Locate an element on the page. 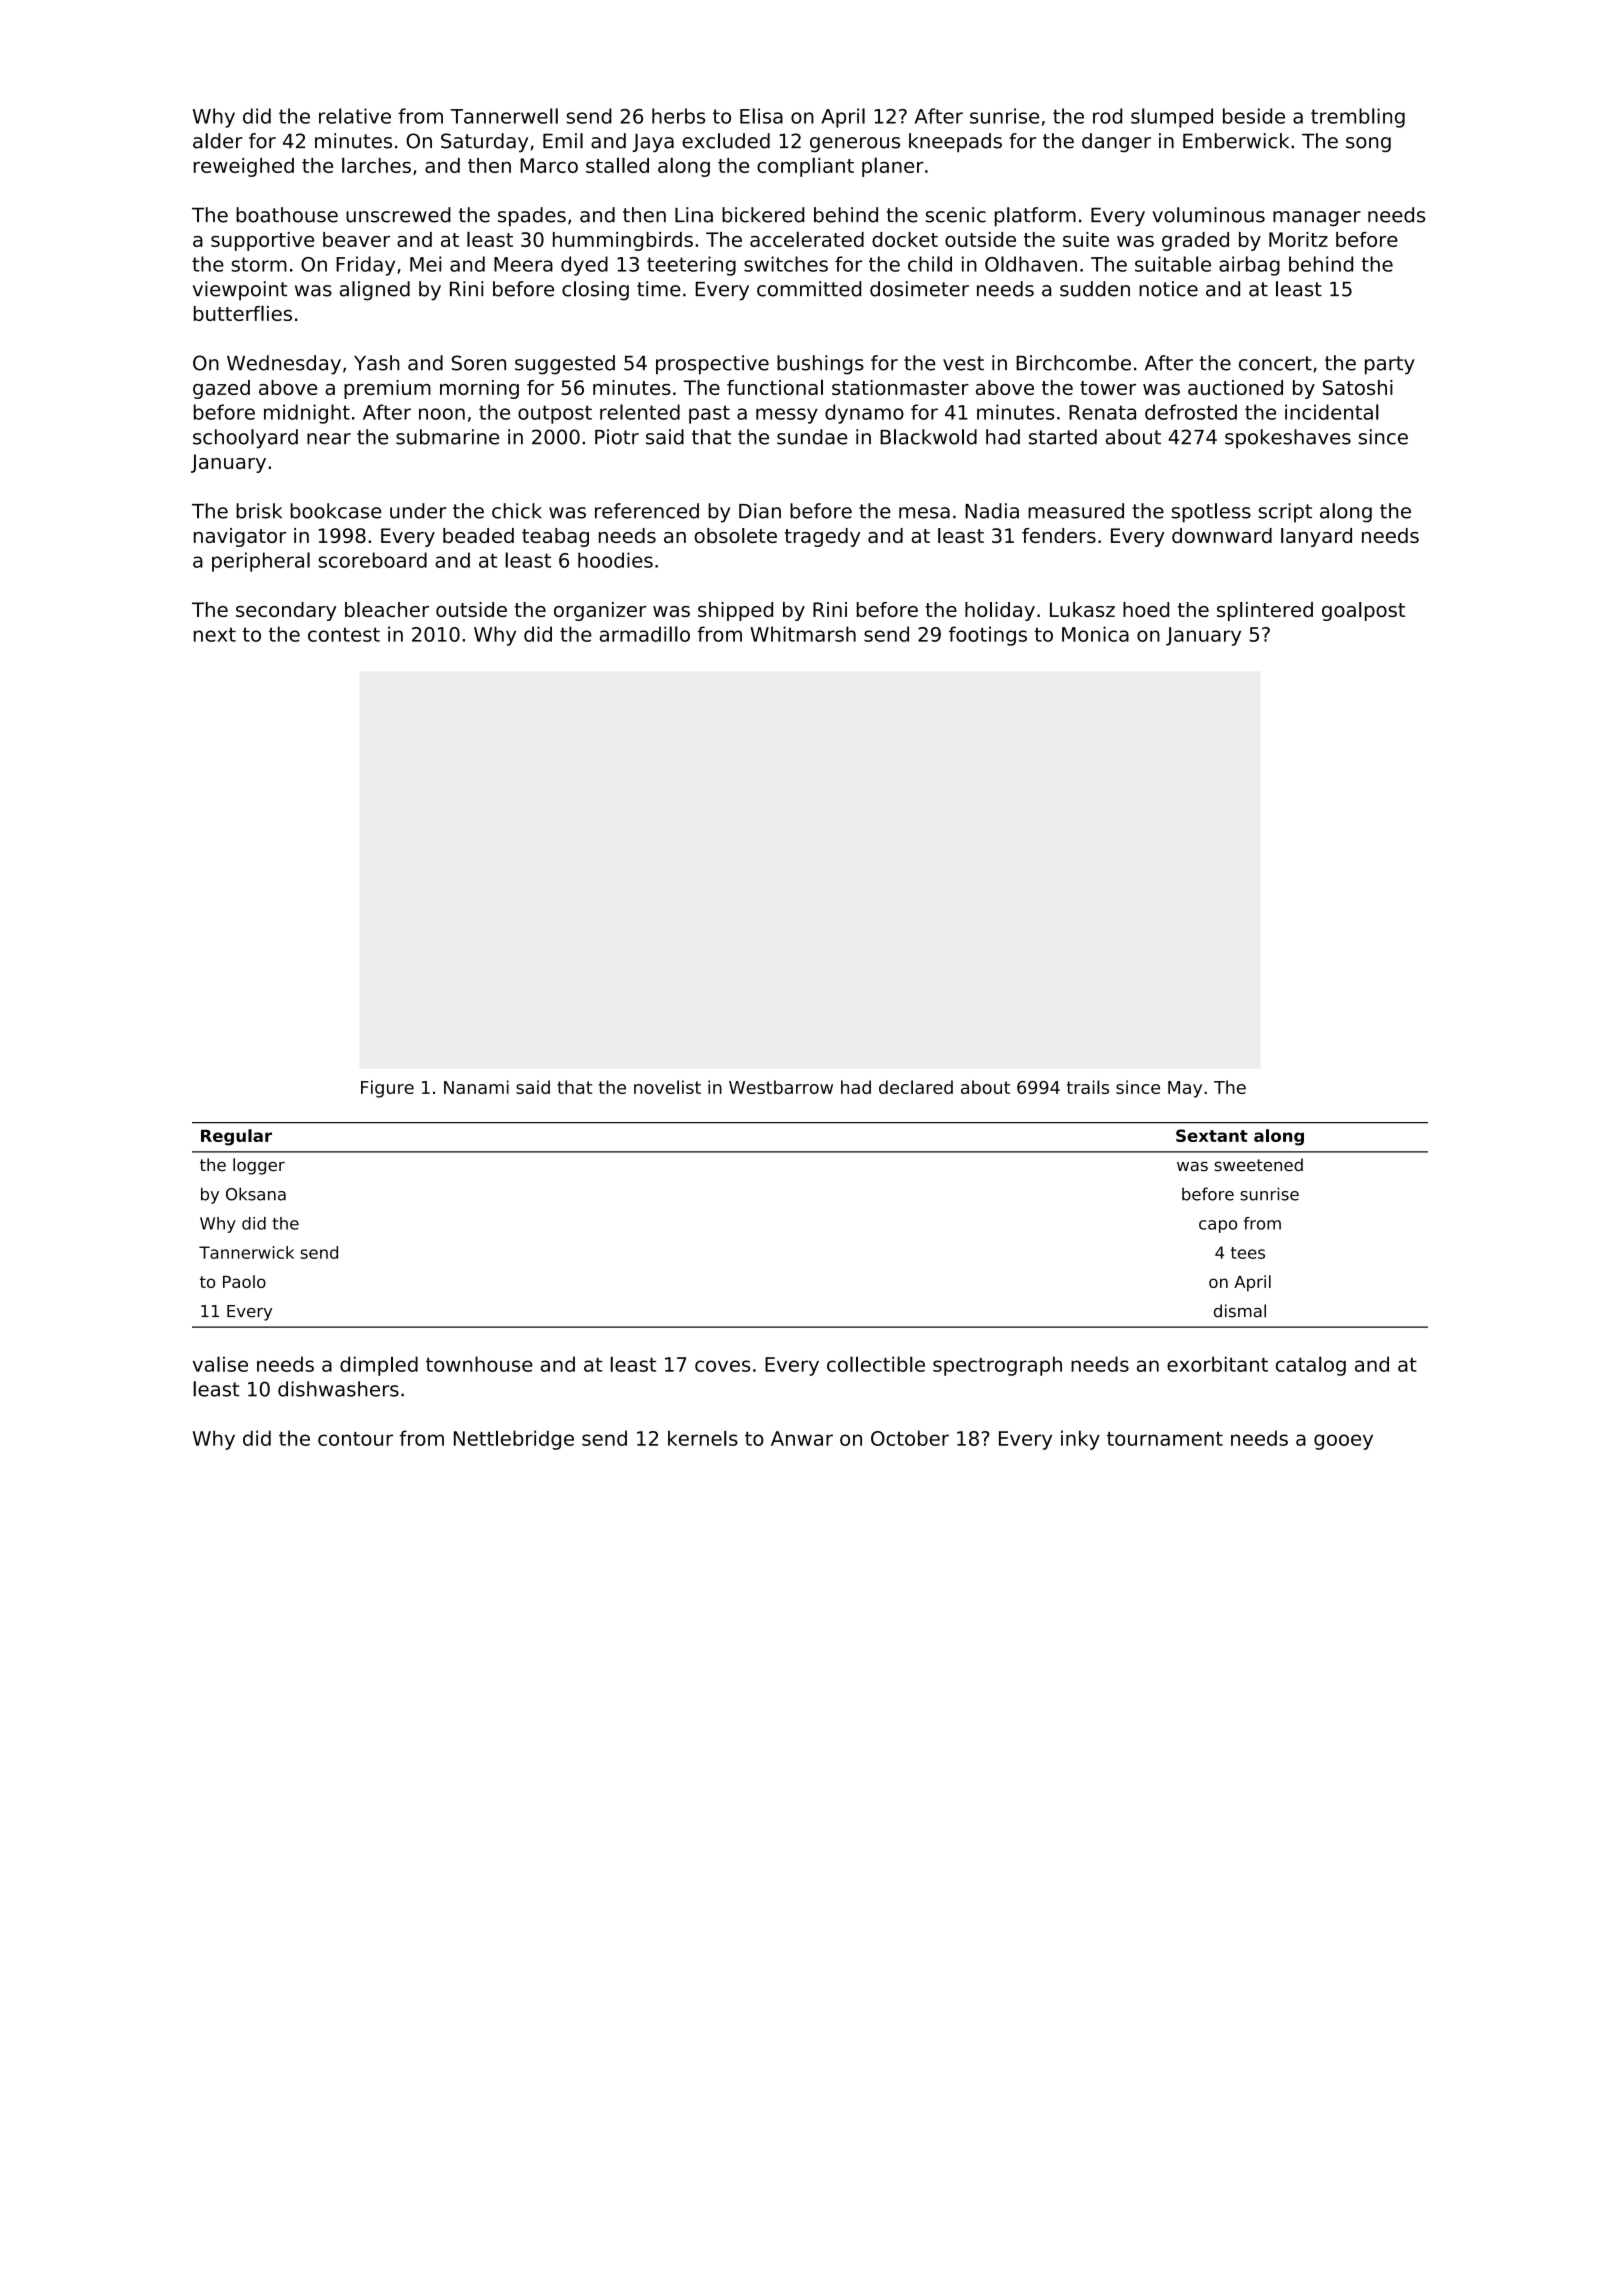 The width and height of the image is (1620, 2292). platform is located at coordinates (1035, 217).
